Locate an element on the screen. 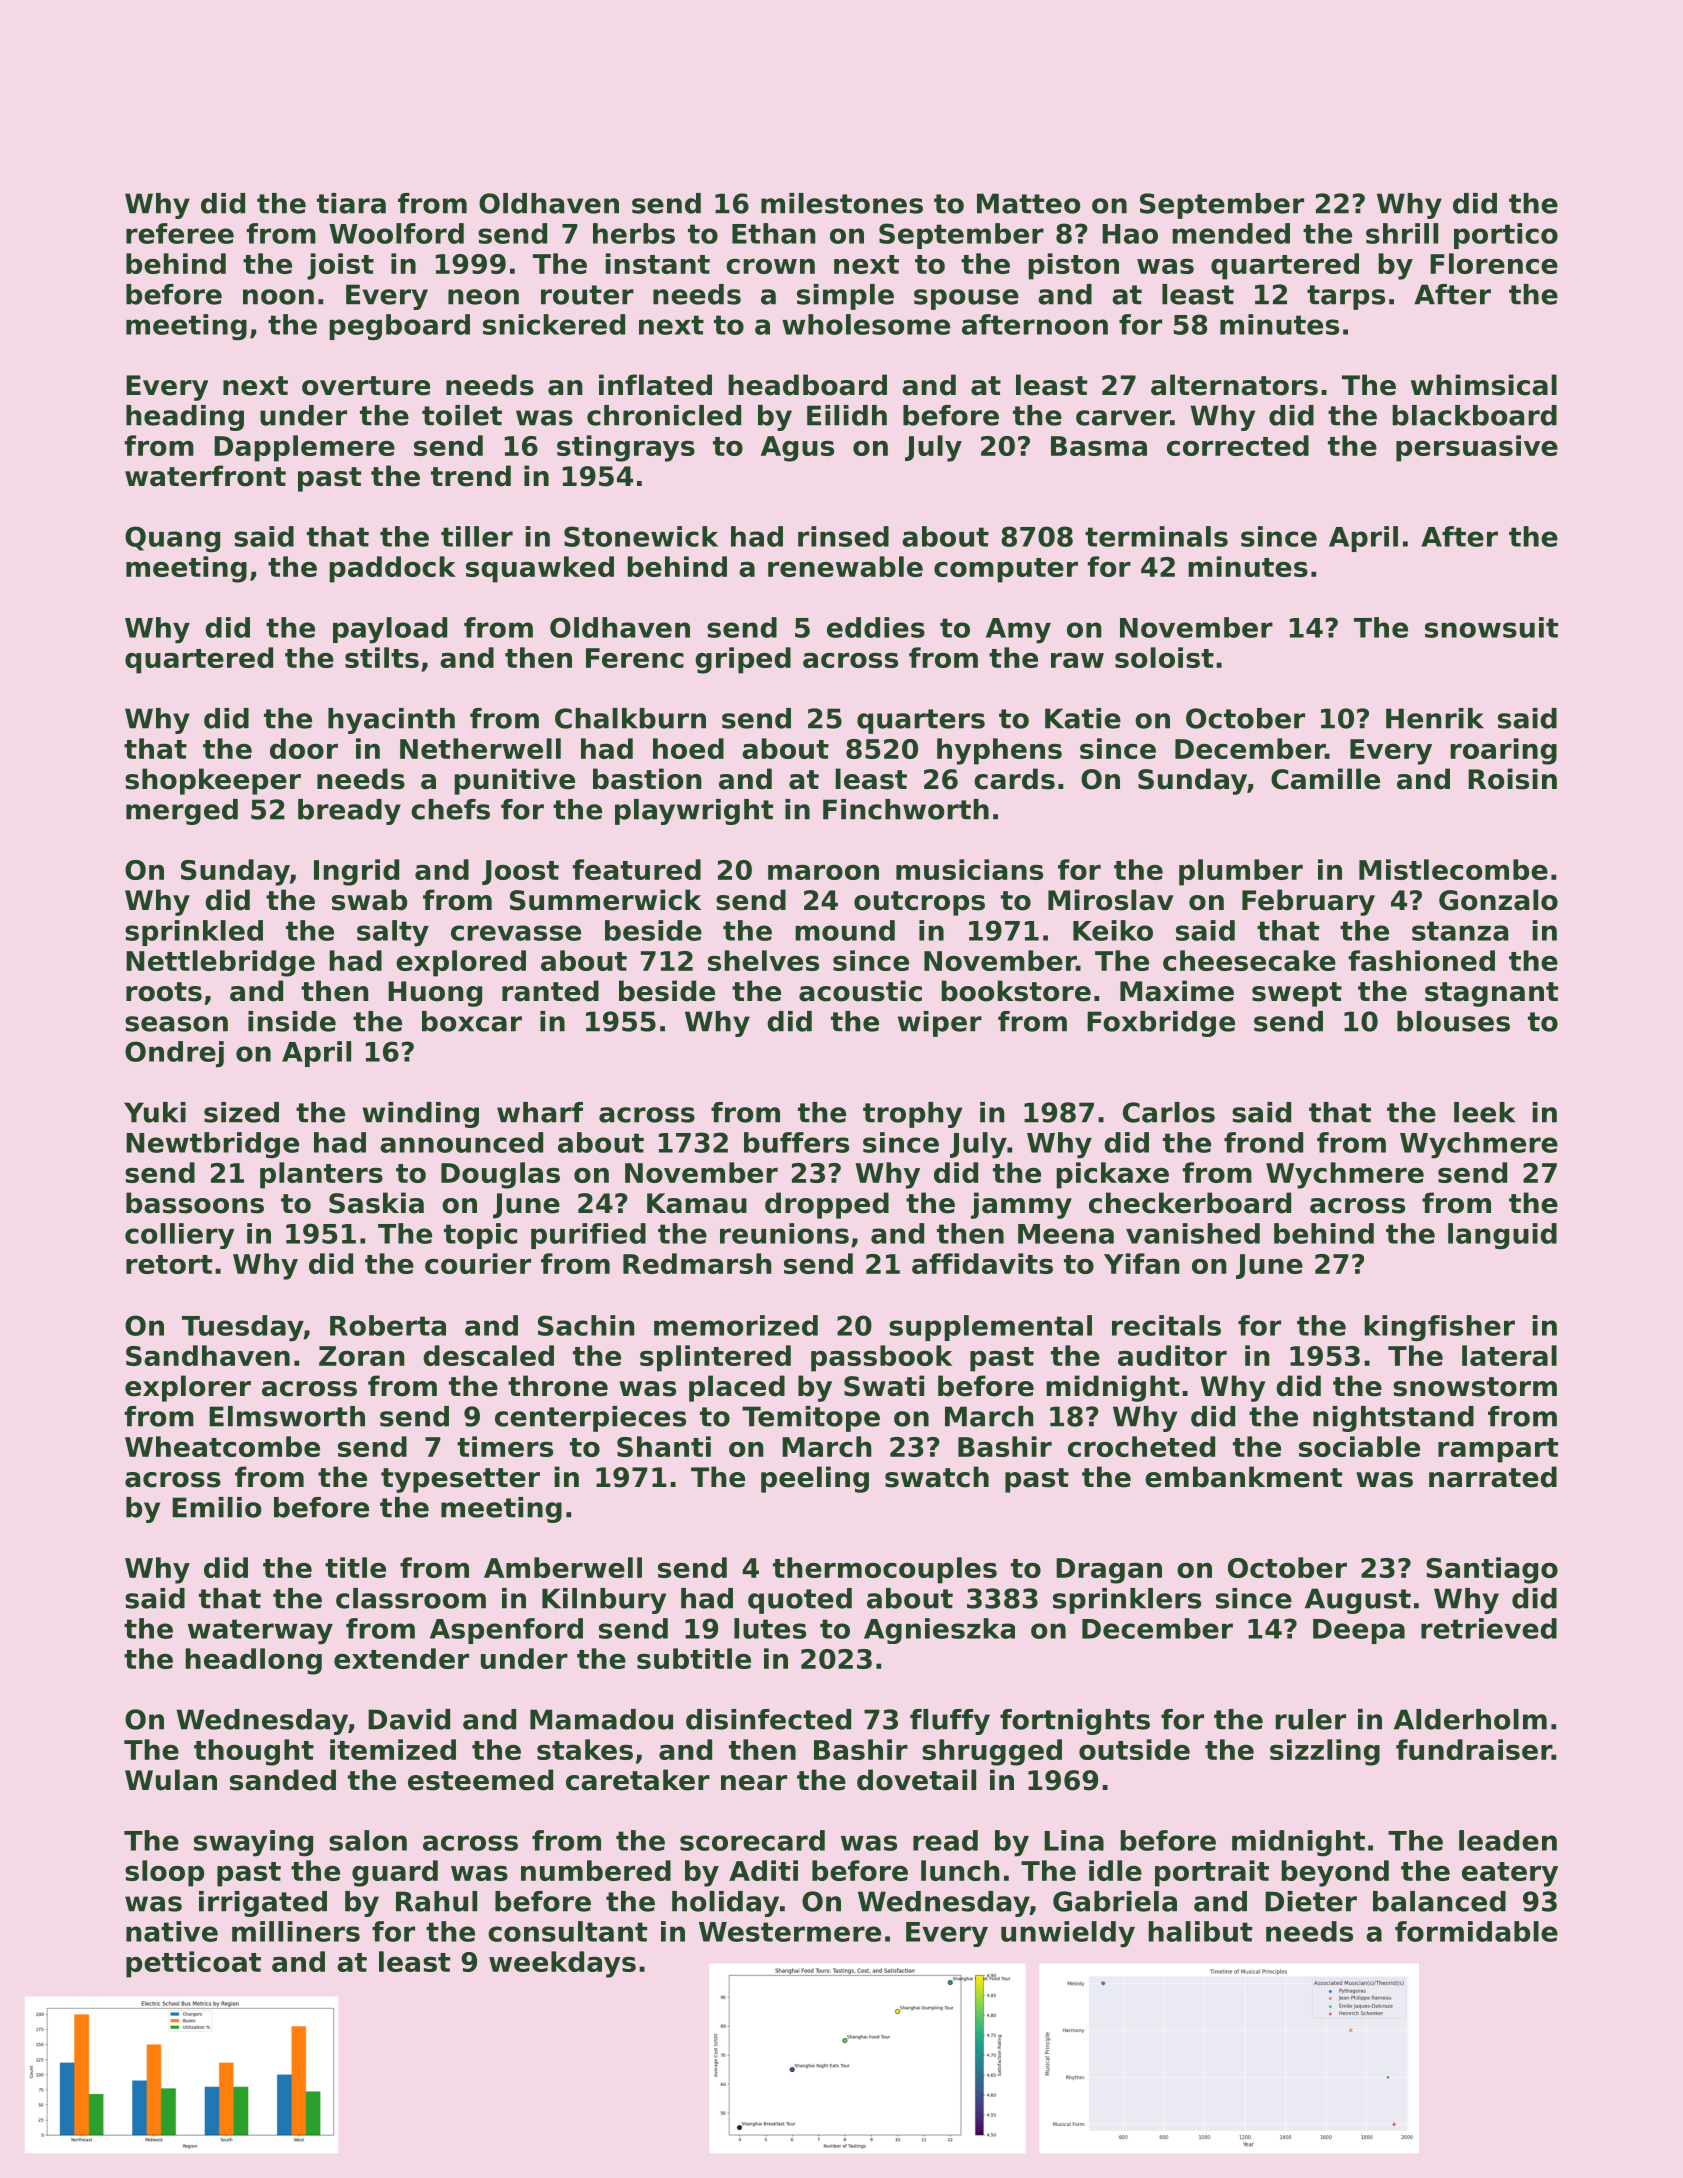 This screenshot has height=2178, width=1683. Camille is located at coordinates (1325, 779).
